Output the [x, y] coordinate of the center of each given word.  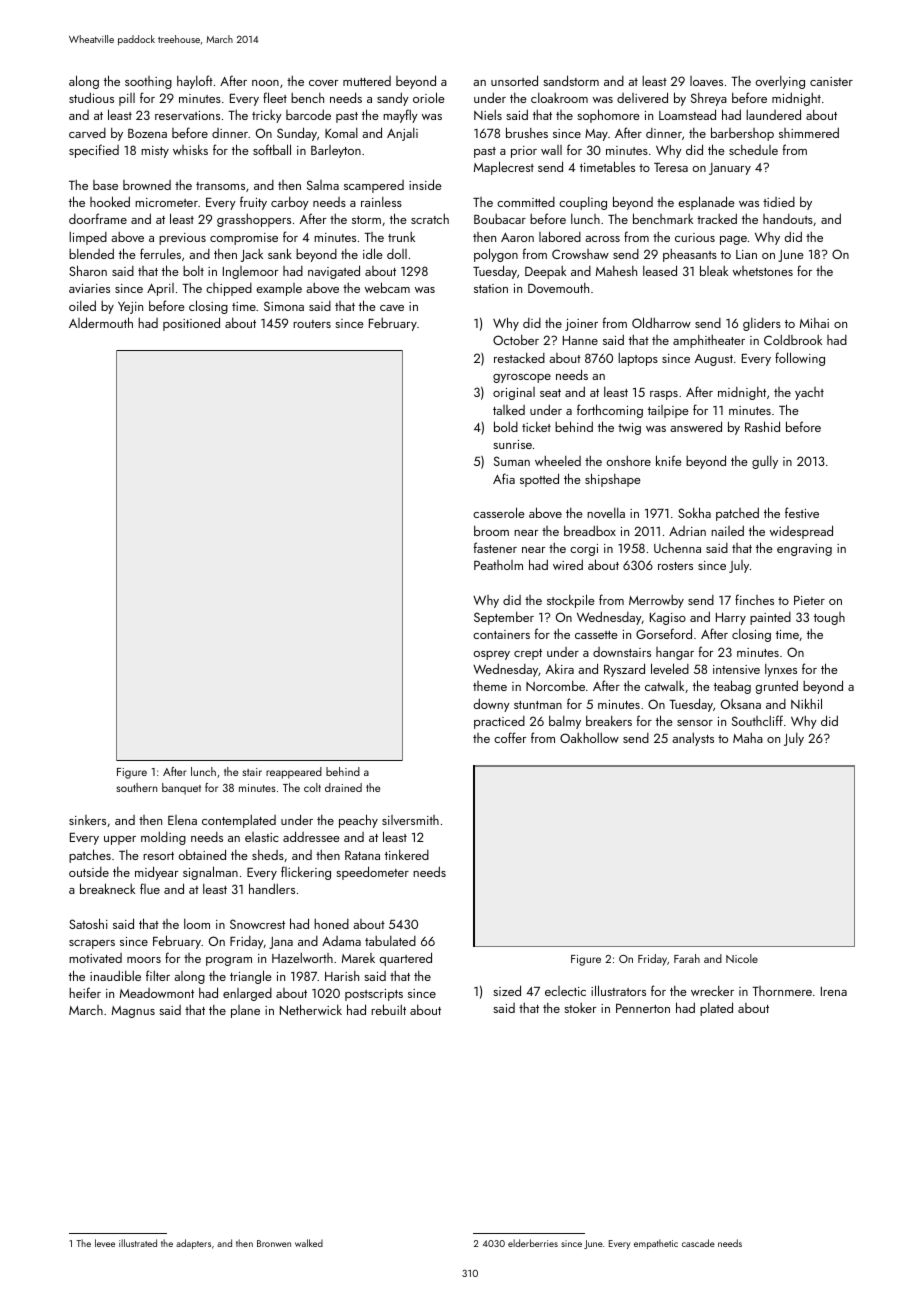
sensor [695, 723]
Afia [504, 478]
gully [765, 462]
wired [568, 564]
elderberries [533, 1243]
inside [425, 184]
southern [137, 787]
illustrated [138, 1243]
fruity [253, 203]
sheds [268, 855]
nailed [727, 530]
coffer [510, 737]
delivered [642, 97]
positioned [191, 324]
